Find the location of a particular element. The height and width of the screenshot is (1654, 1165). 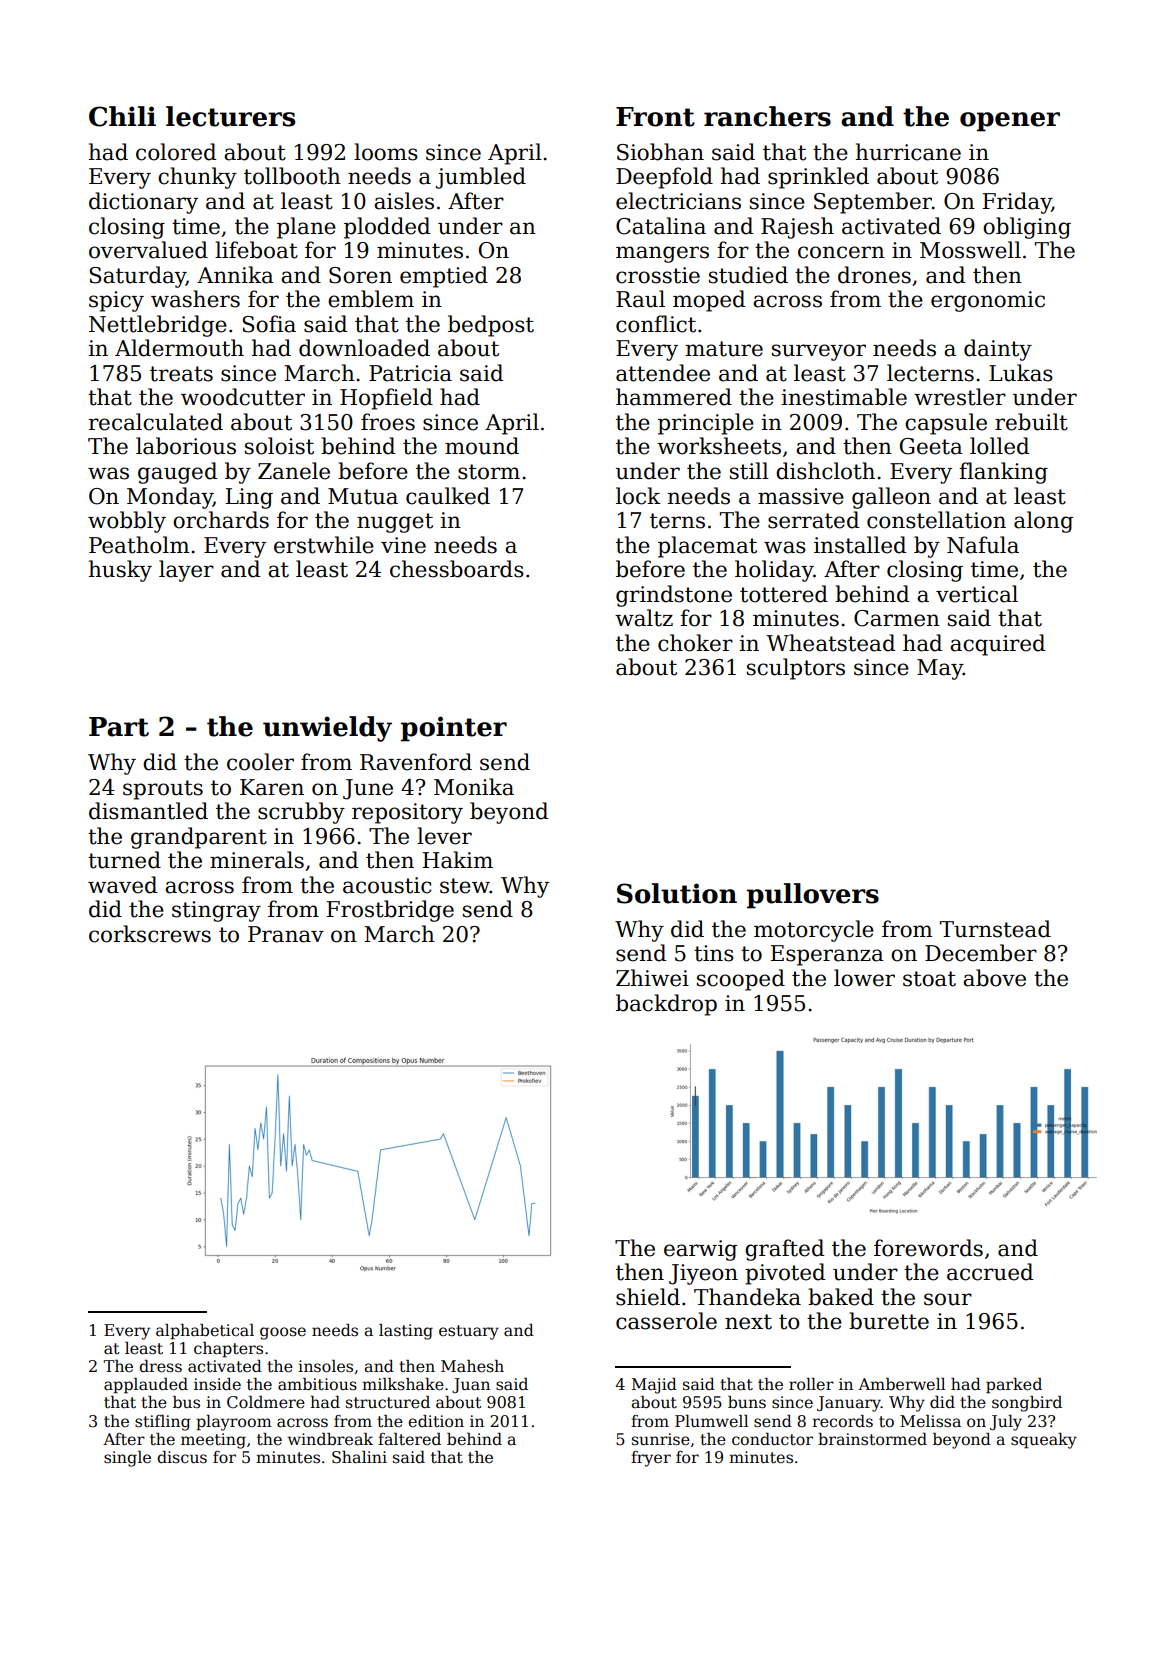

opener is located at coordinates (1010, 122).
